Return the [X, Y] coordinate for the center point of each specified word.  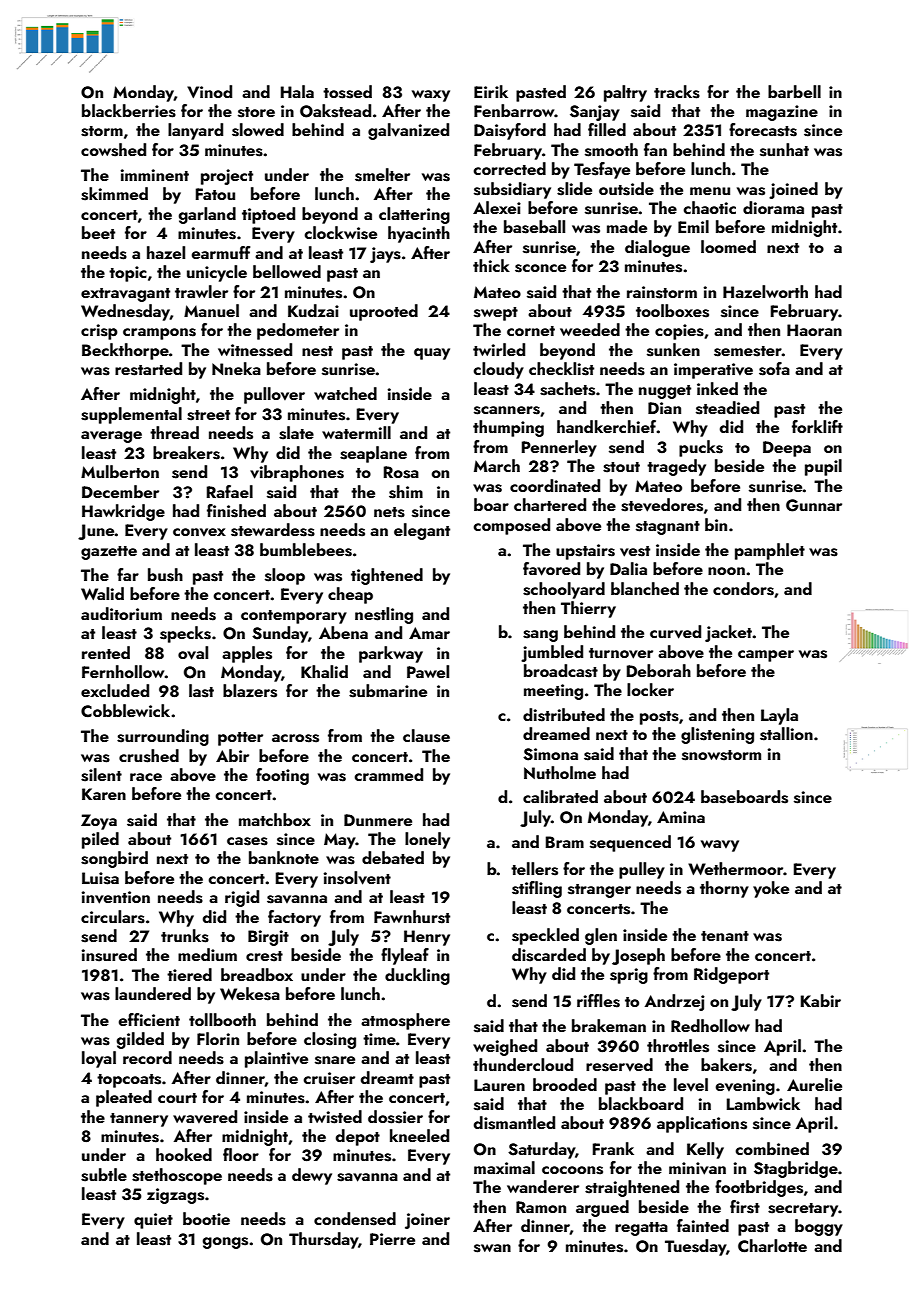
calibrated [560, 796]
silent [101, 775]
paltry [625, 93]
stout [621, 467]
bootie [206, 1218]
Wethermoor [736, 868]
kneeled [419, 1135]
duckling [417, 976]
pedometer [298, 331]
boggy [819, 1227]
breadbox [257, 974]
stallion [786, 734]
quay [432, 354]
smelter [382, 175]
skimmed [114, 194]
